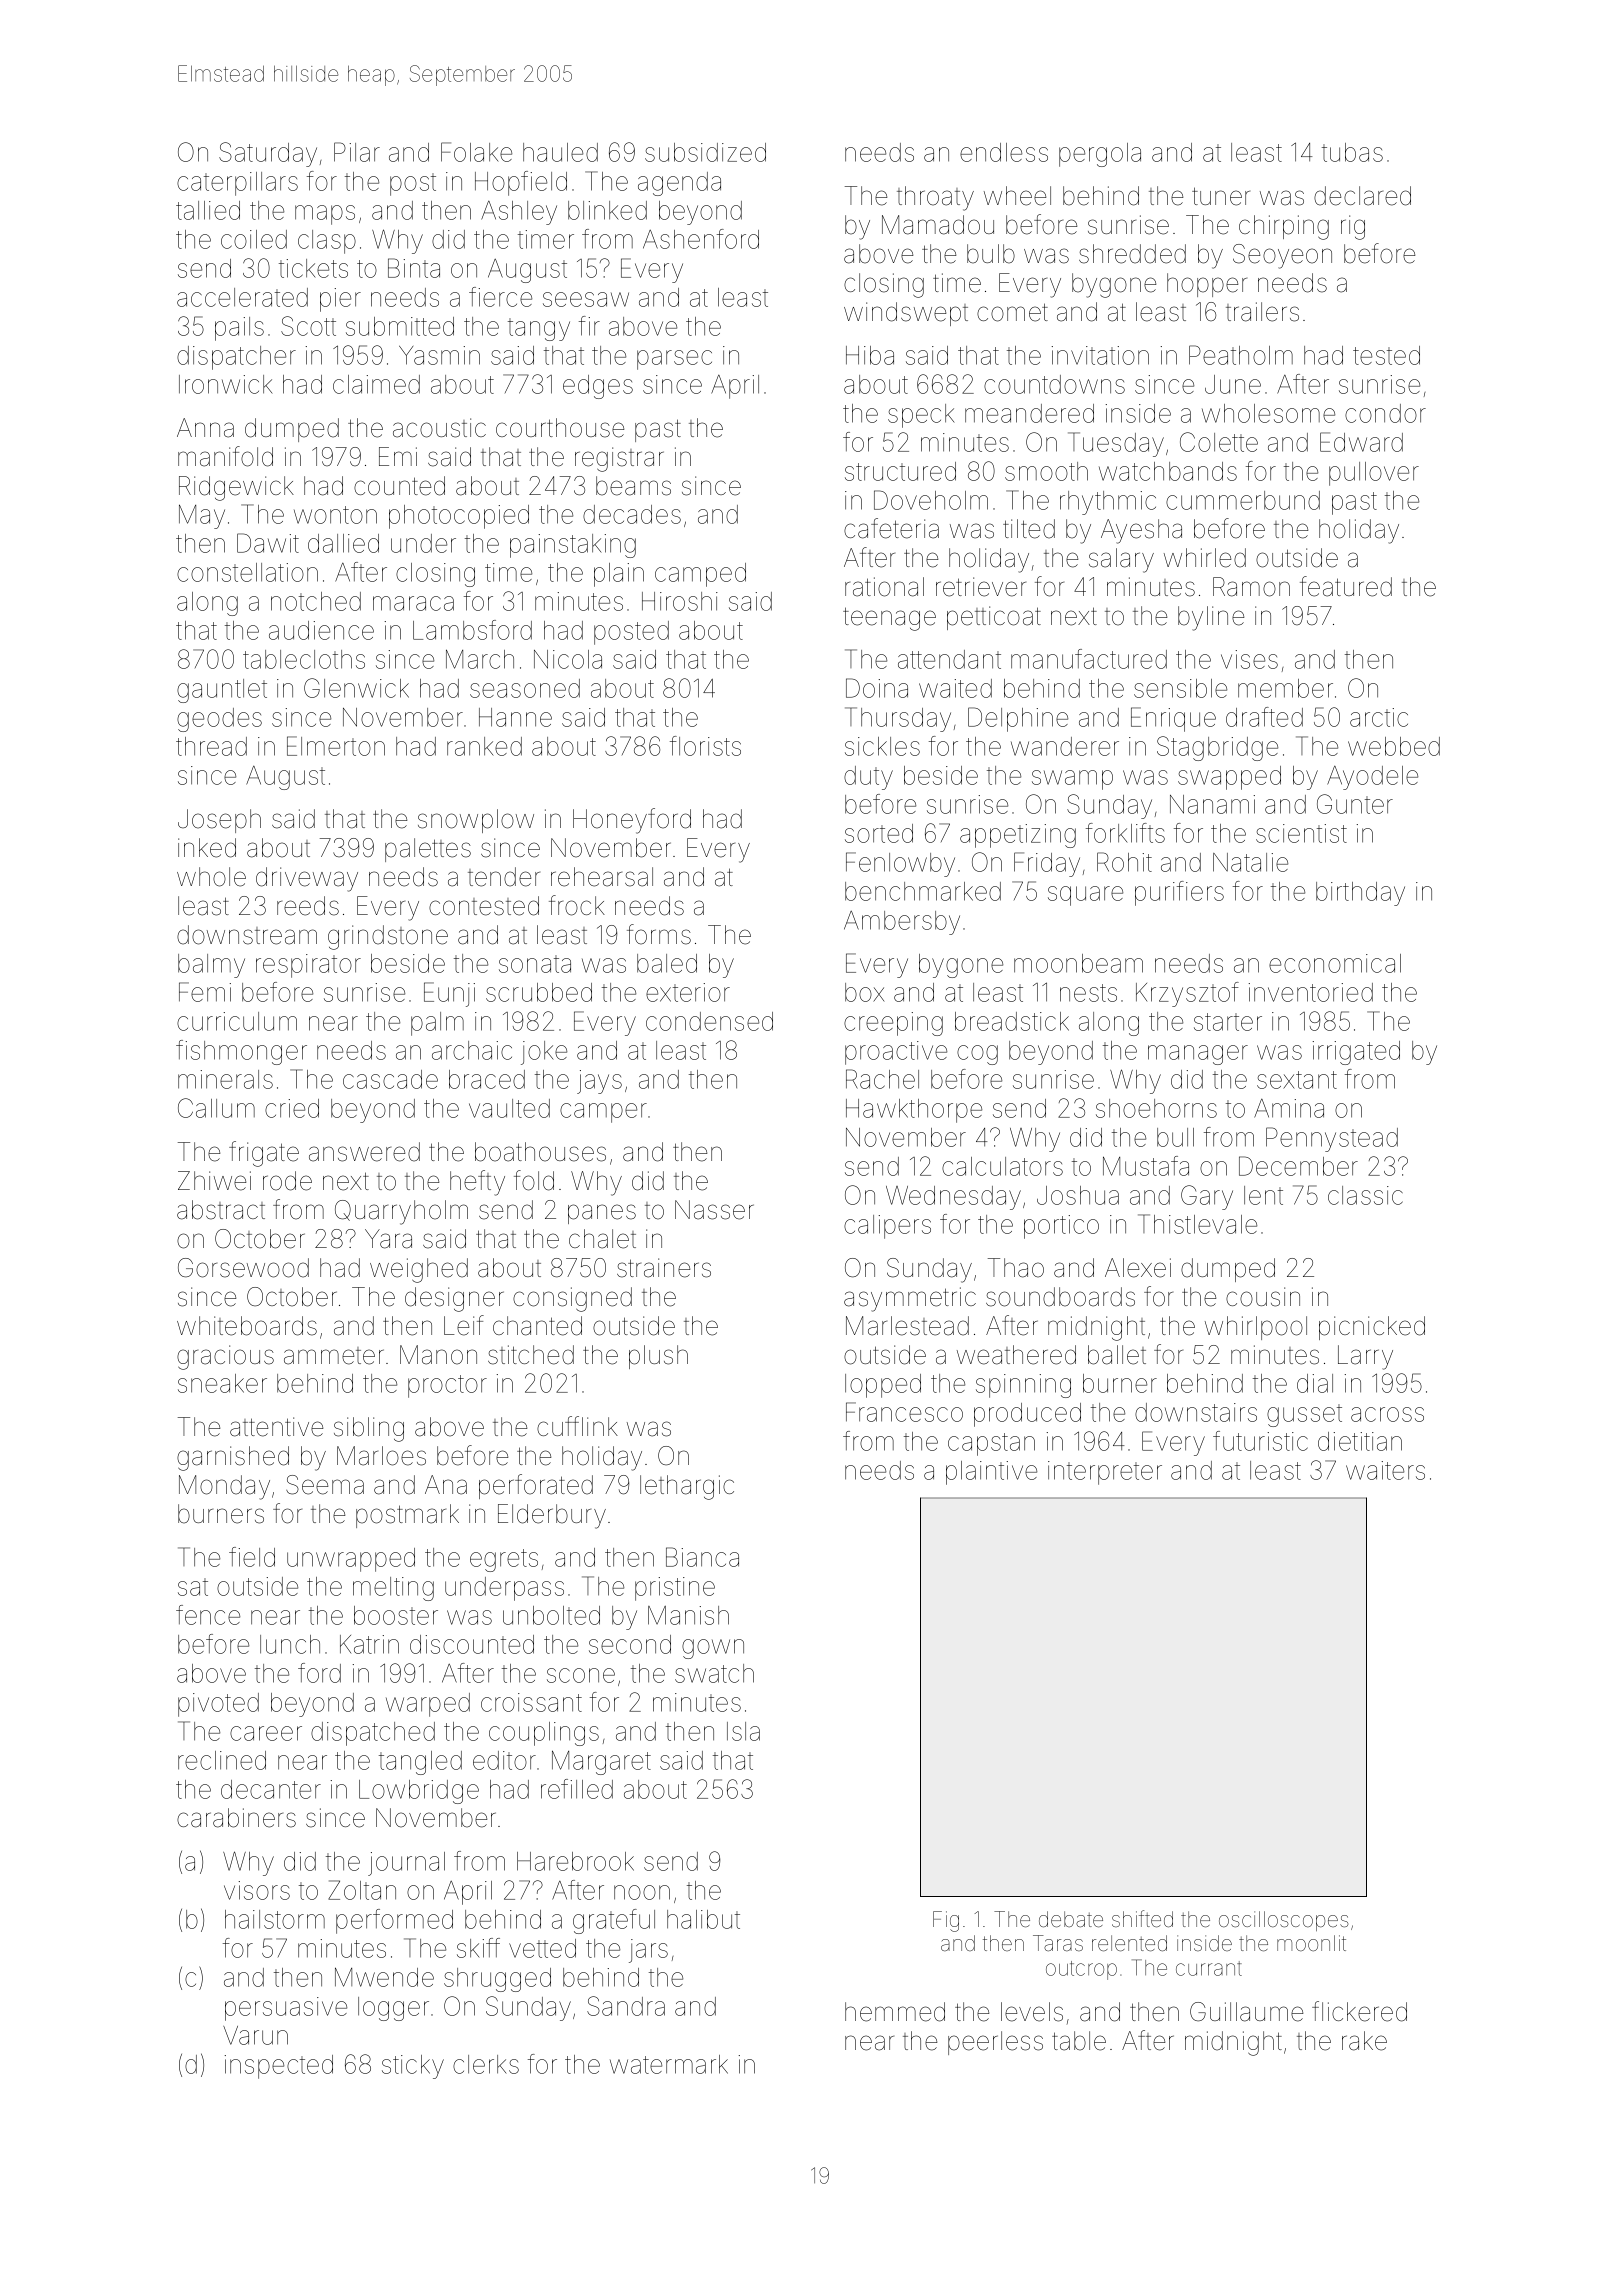 The height and width of the screenshot is (2292, 1620). Describe the element at coordinates (1385, 1470) in the screenshot. I see `waiters` at that location.
